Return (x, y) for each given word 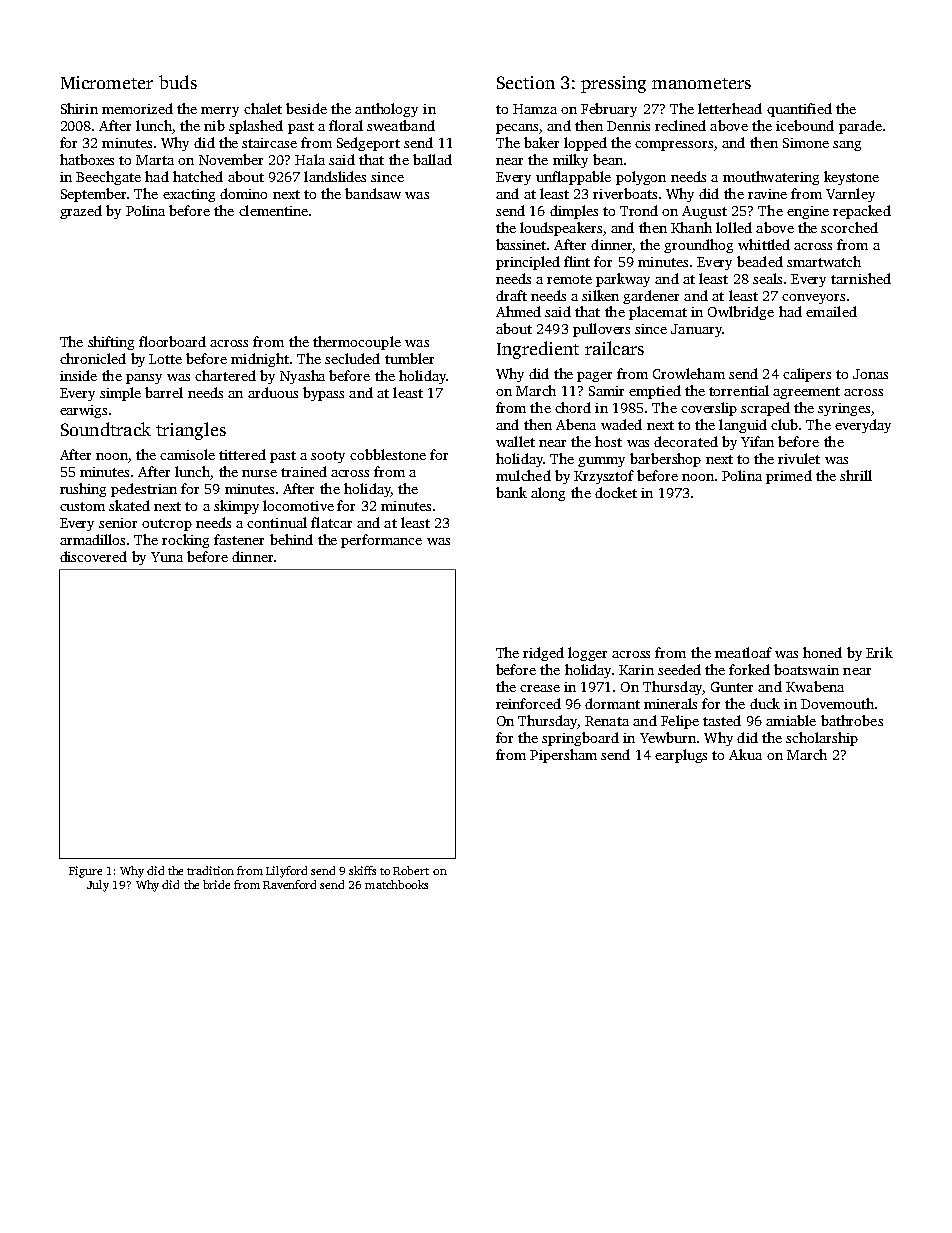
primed (789, 477)
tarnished (861, 278)
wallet (515, 441)
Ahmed (518, 311)
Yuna (167, 557)
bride (216, 884)
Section (526, 82)
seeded (679, 669)
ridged (543, 654)
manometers (701, 83)
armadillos (92, 539)
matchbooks (396, 884)
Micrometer (107, 82)
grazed (81, 212)
